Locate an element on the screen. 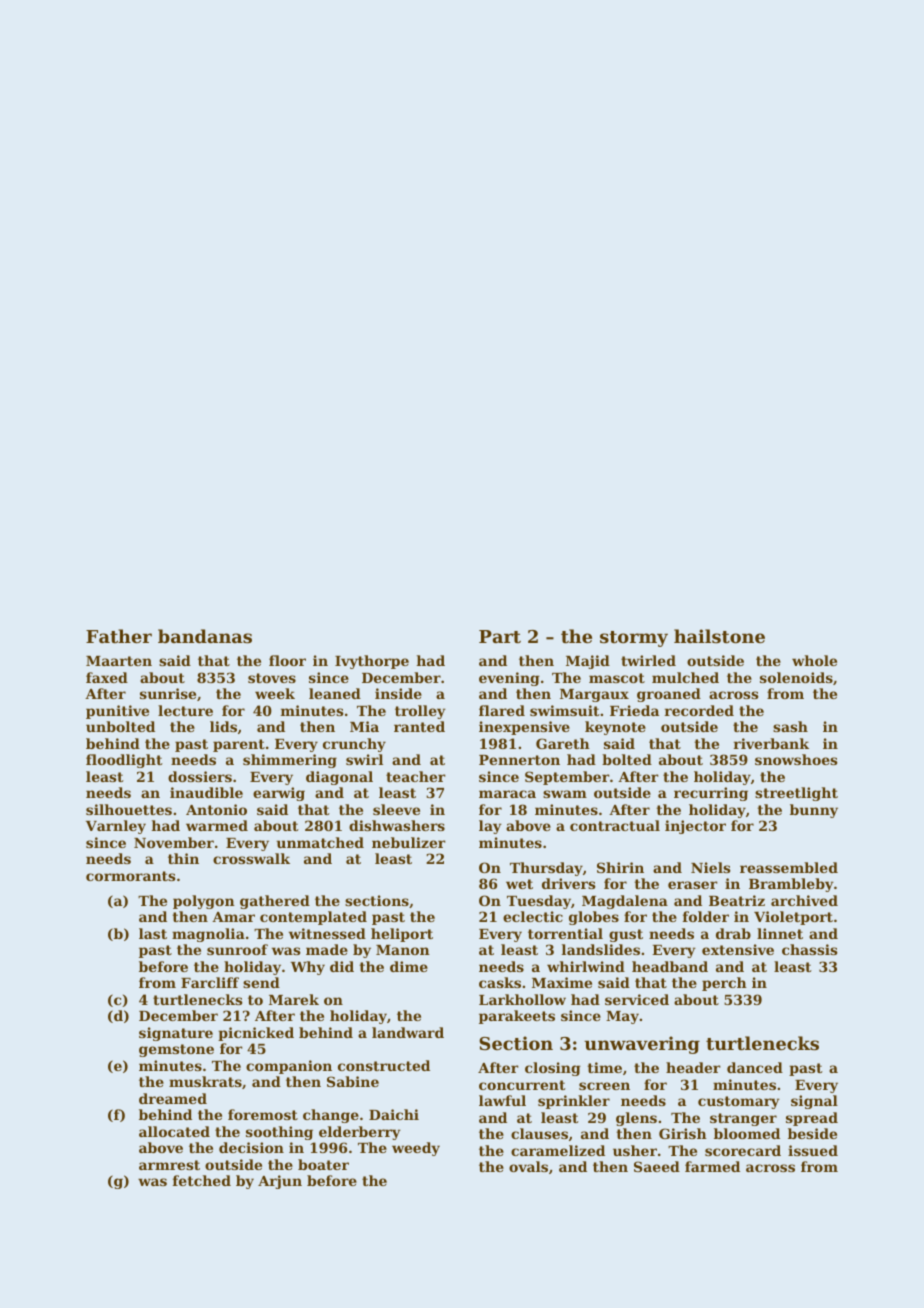 The height and width of the screenshot is (1308, 924). parent is located at coordinates (239, 745).
